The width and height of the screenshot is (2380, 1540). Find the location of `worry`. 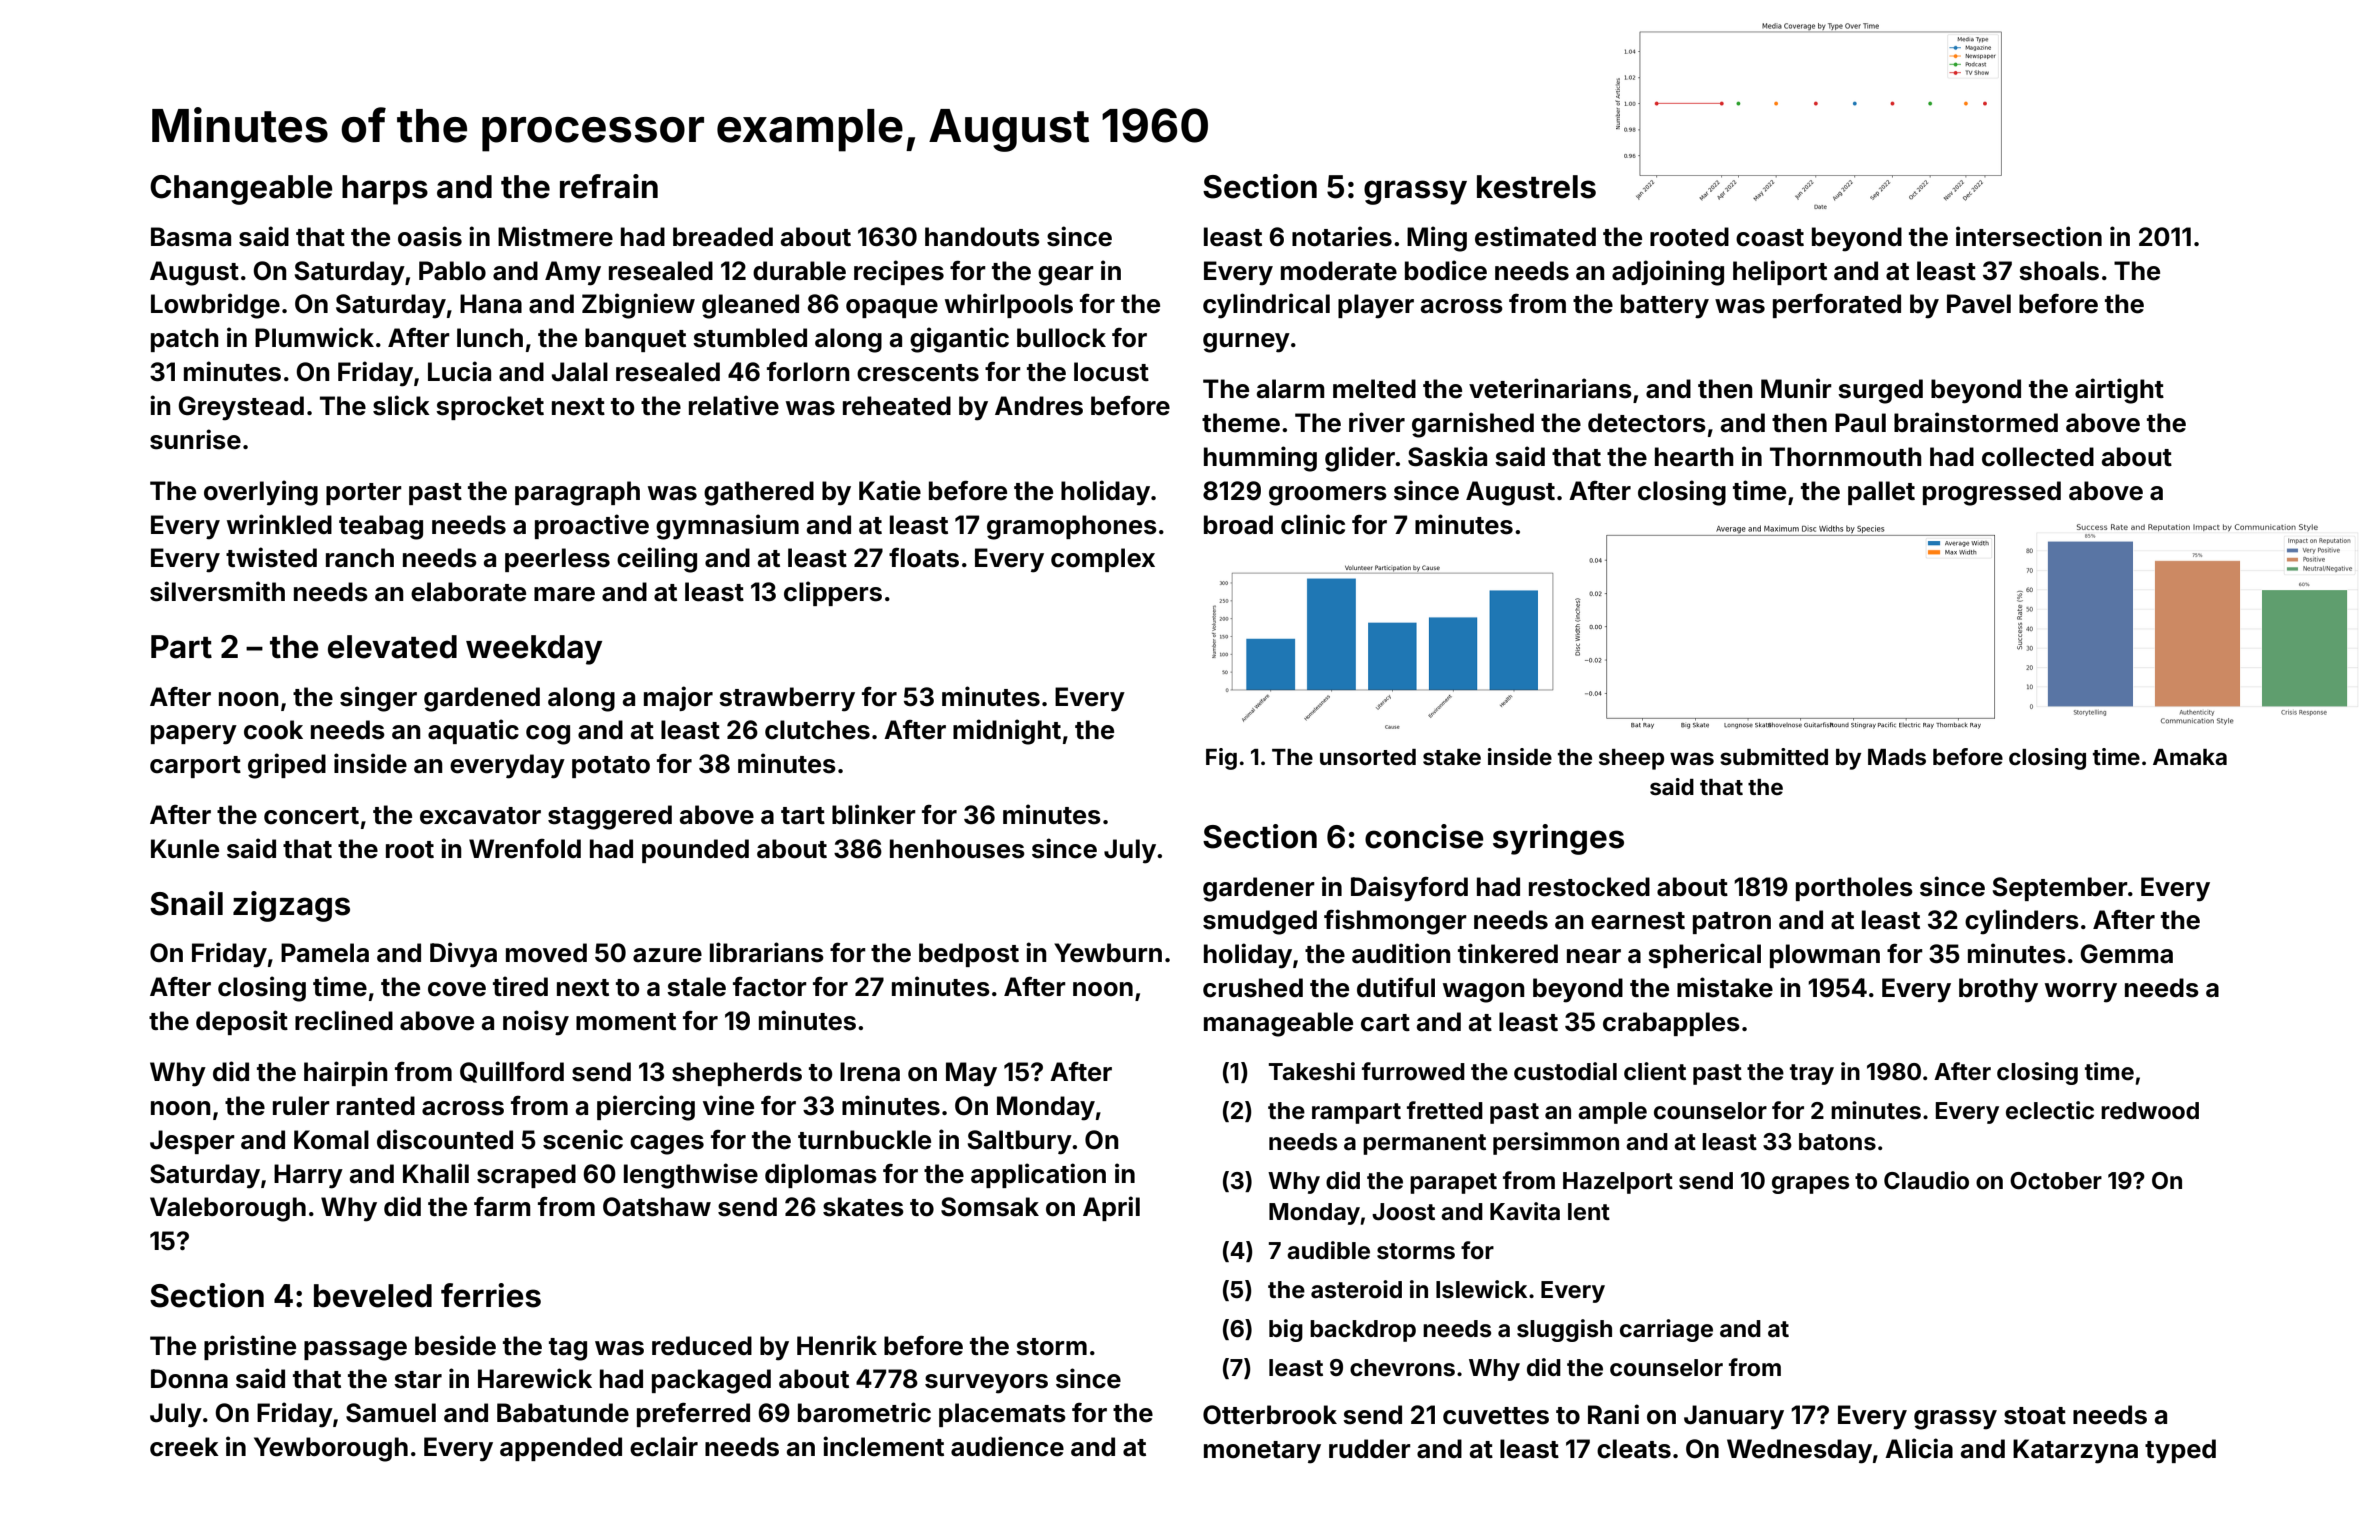

worry is located at coordinates (2081, 993).
